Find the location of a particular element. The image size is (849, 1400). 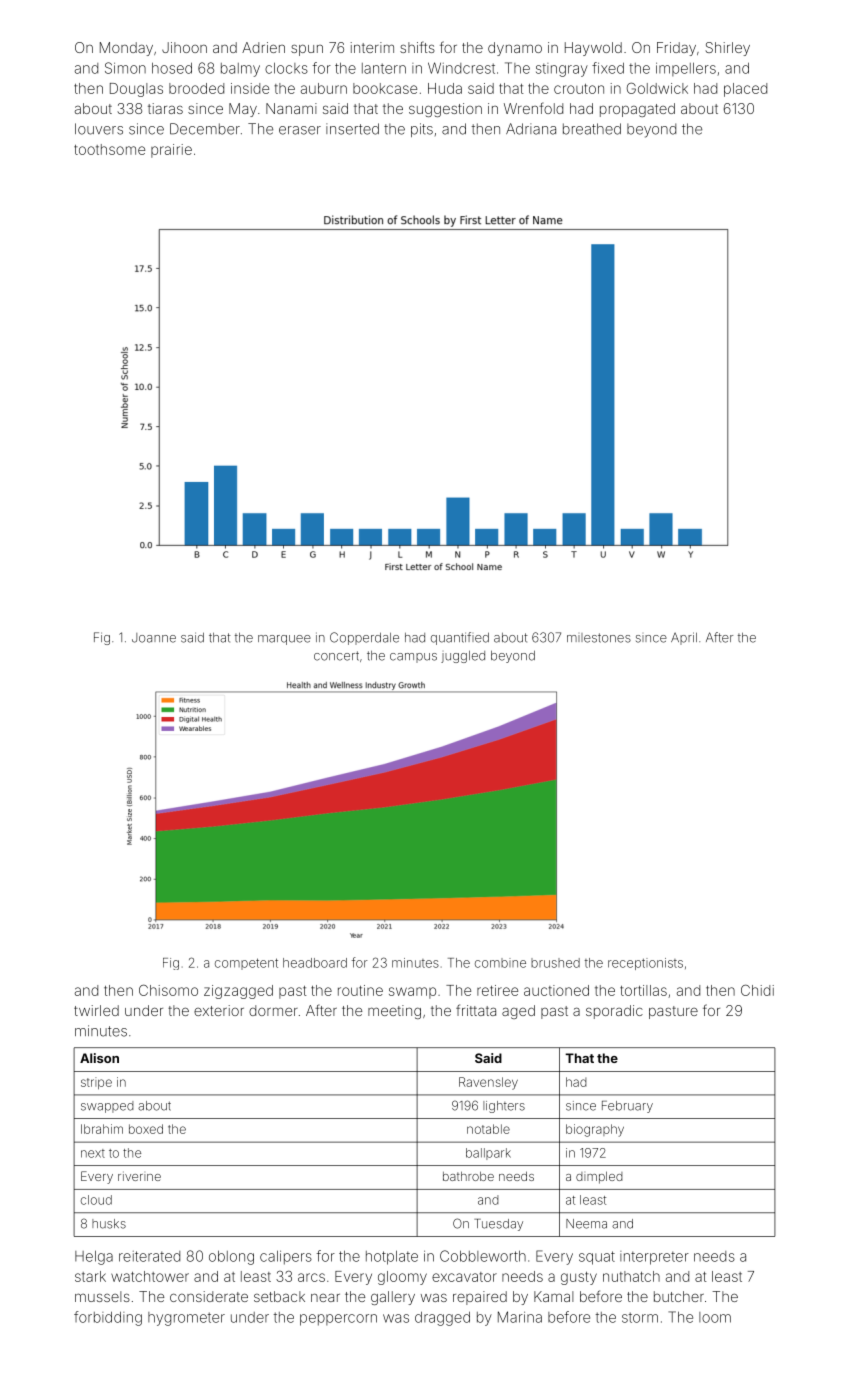

milestones is located at coordinates (599, 638).
